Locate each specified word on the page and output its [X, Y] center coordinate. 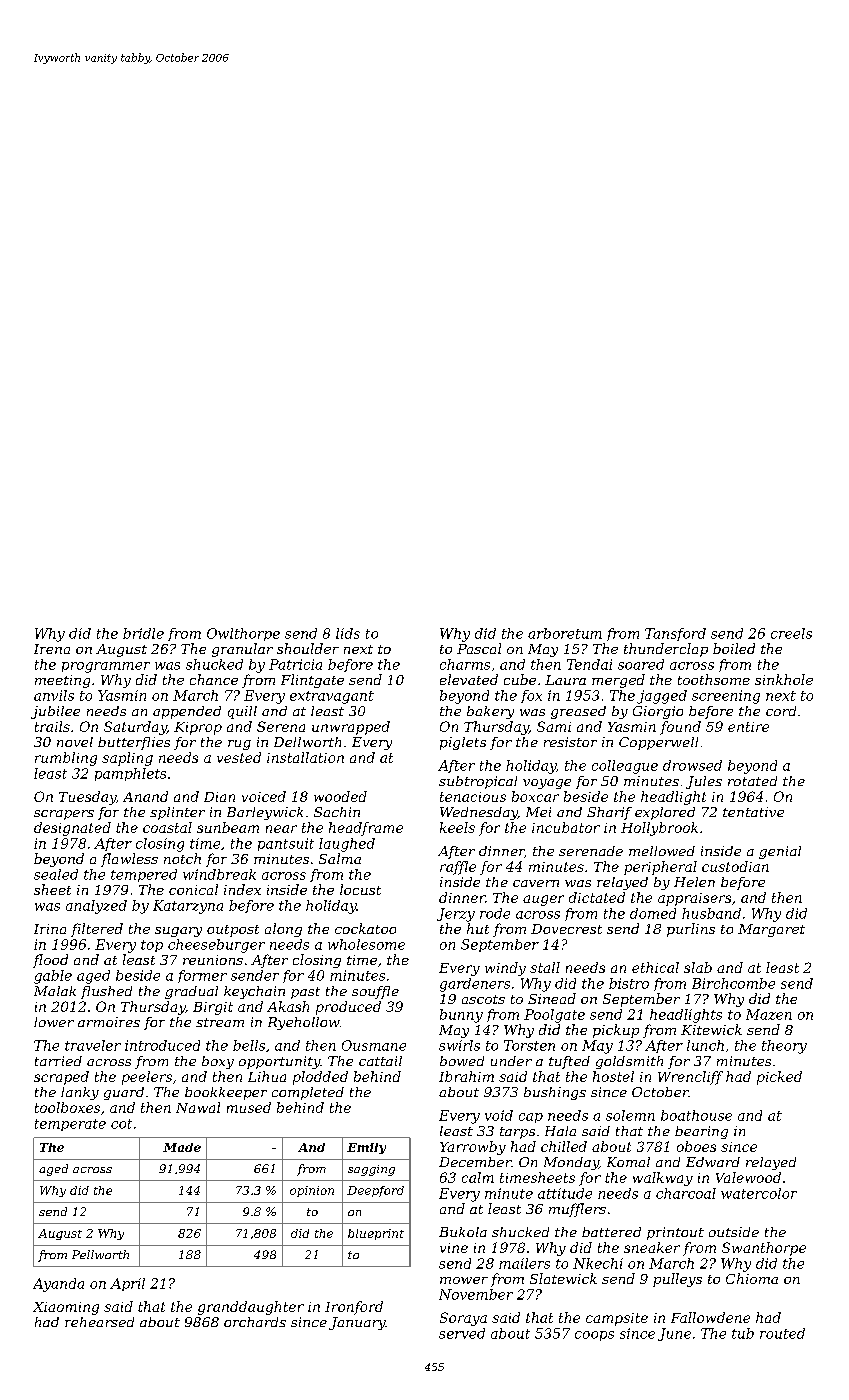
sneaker [652, 1247]
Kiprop [198, 728]
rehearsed [99, 1322]
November [476, 1294]
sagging [371, 1170]
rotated [752, 781]
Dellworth [307, 742]
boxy [218, 1062]
